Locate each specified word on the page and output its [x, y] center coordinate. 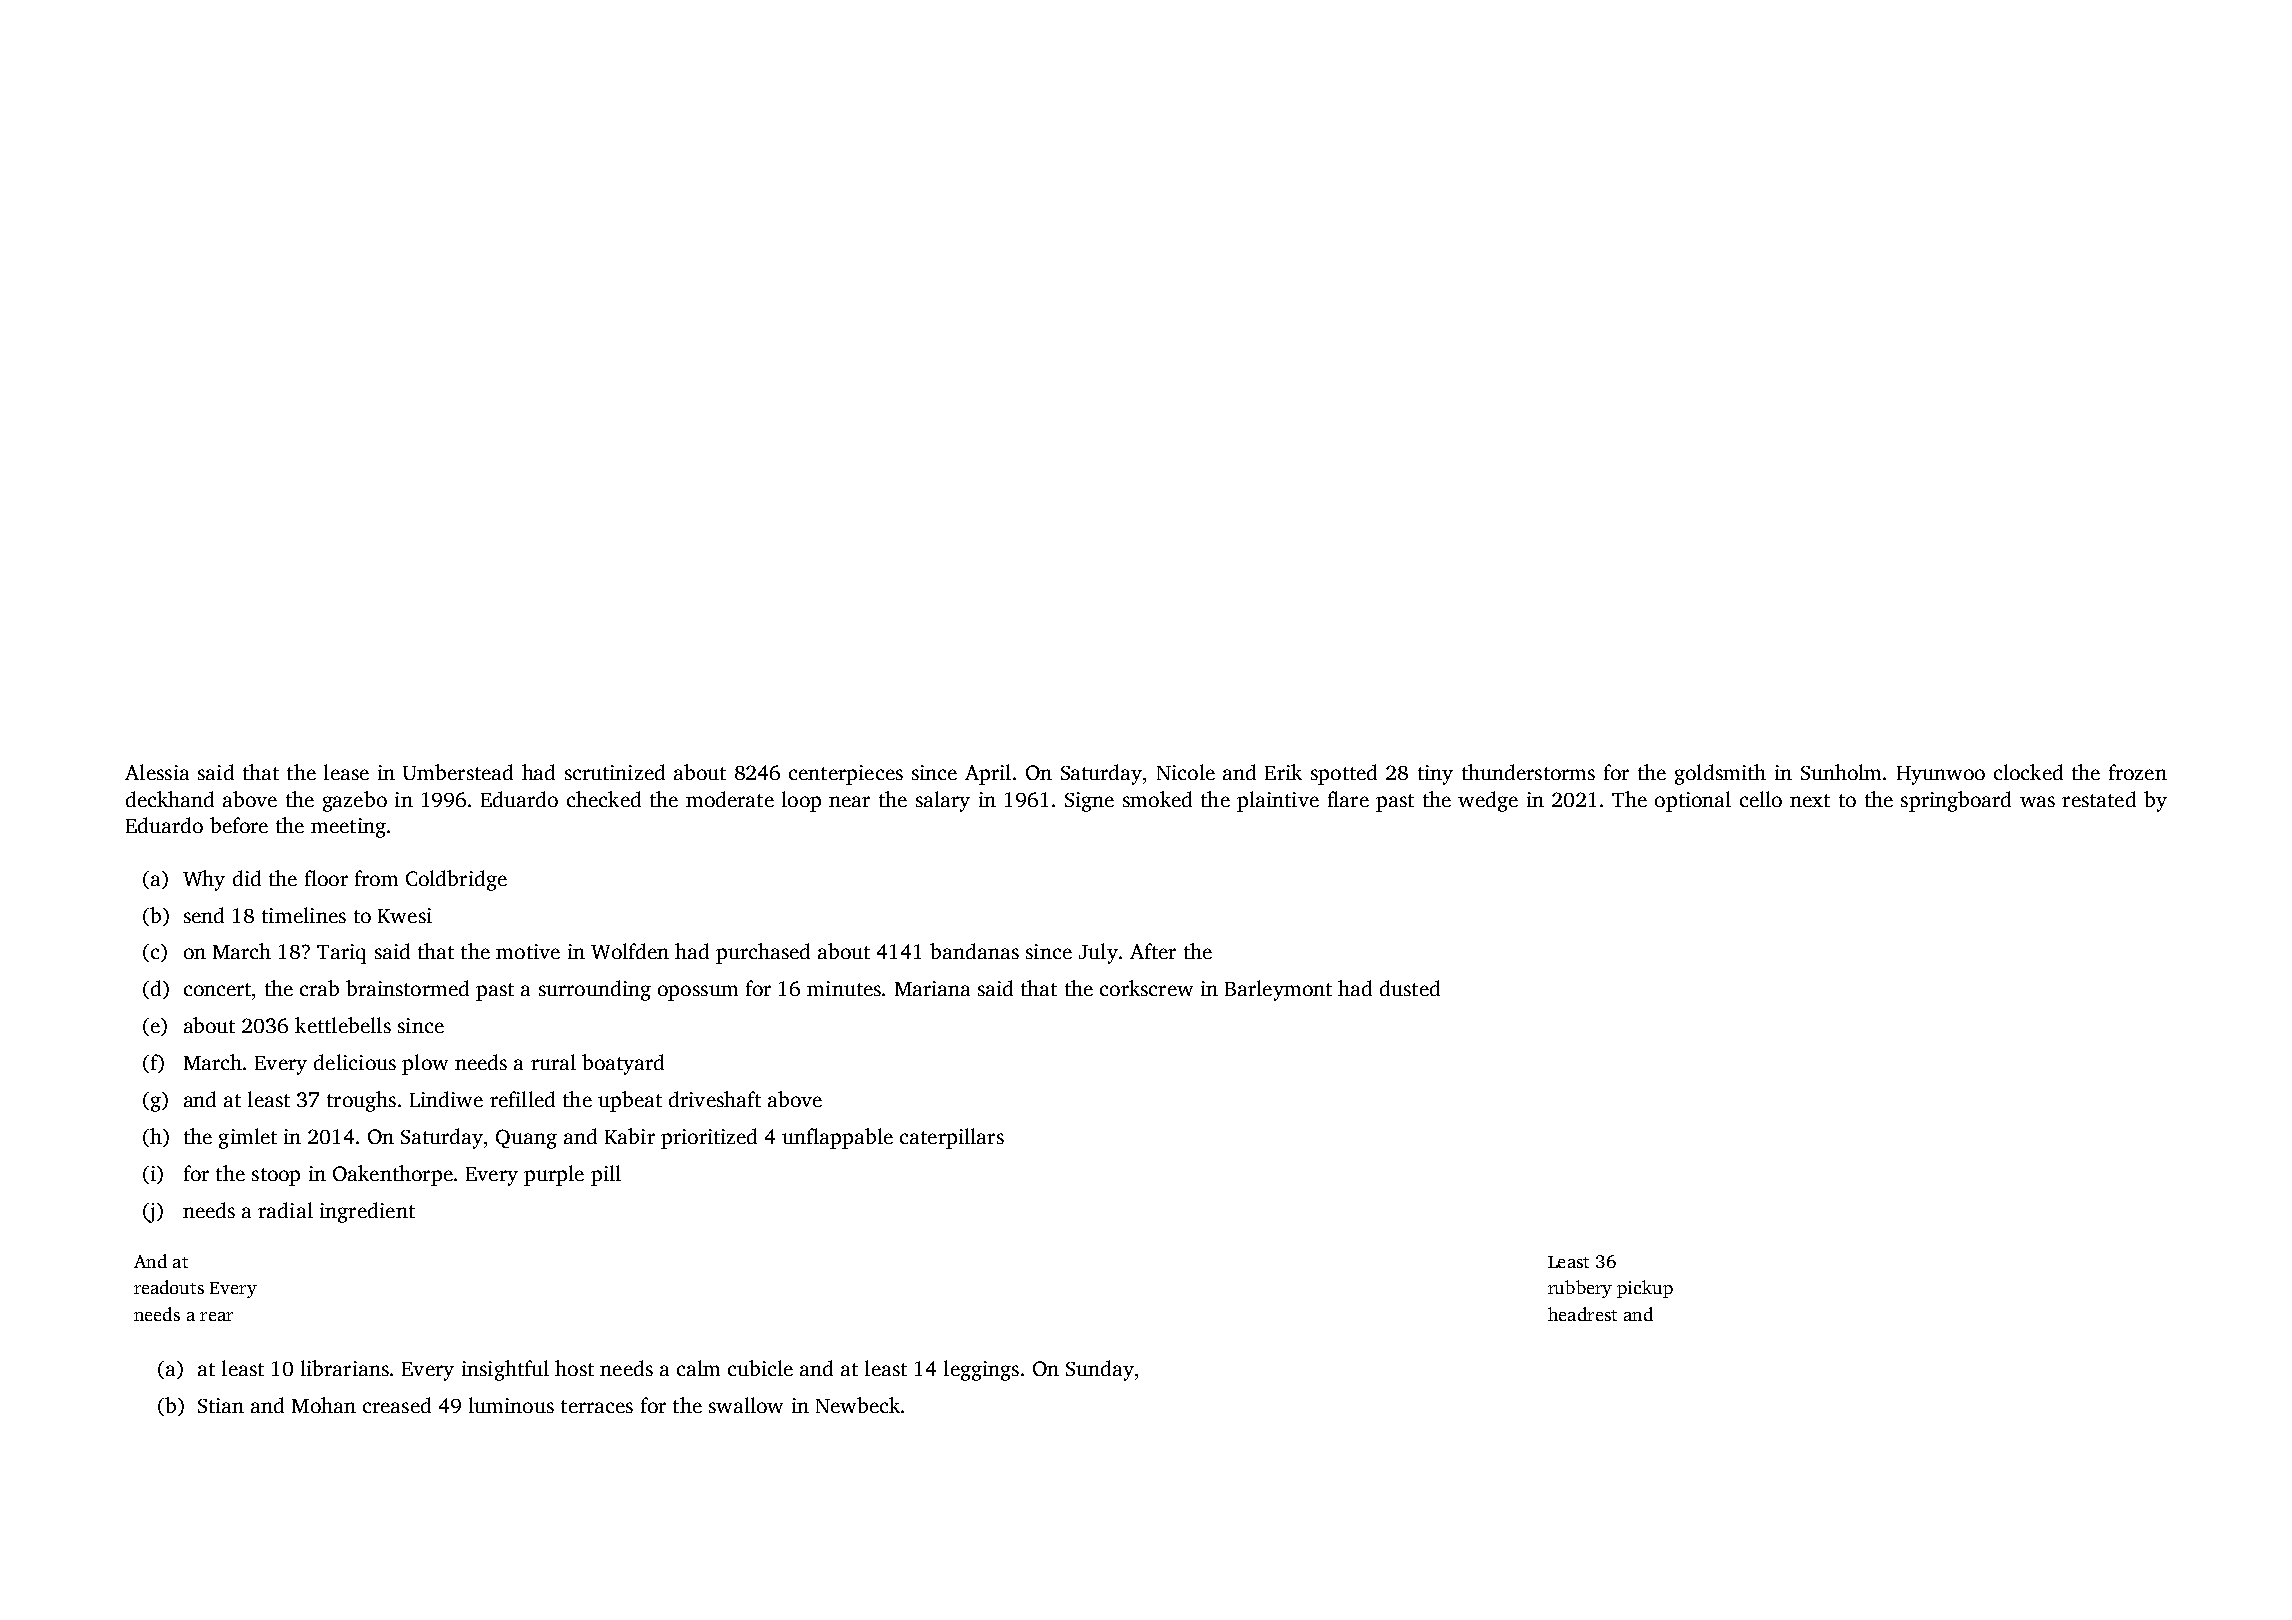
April [988, 774]
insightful [505, 1370]
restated [2099, 799]
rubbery [1580, 1289]
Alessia [157, 772]
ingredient [367, 1212]
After [1153, 951]
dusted [1410, 988]
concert [217, 989]
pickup [1645, 1289]
